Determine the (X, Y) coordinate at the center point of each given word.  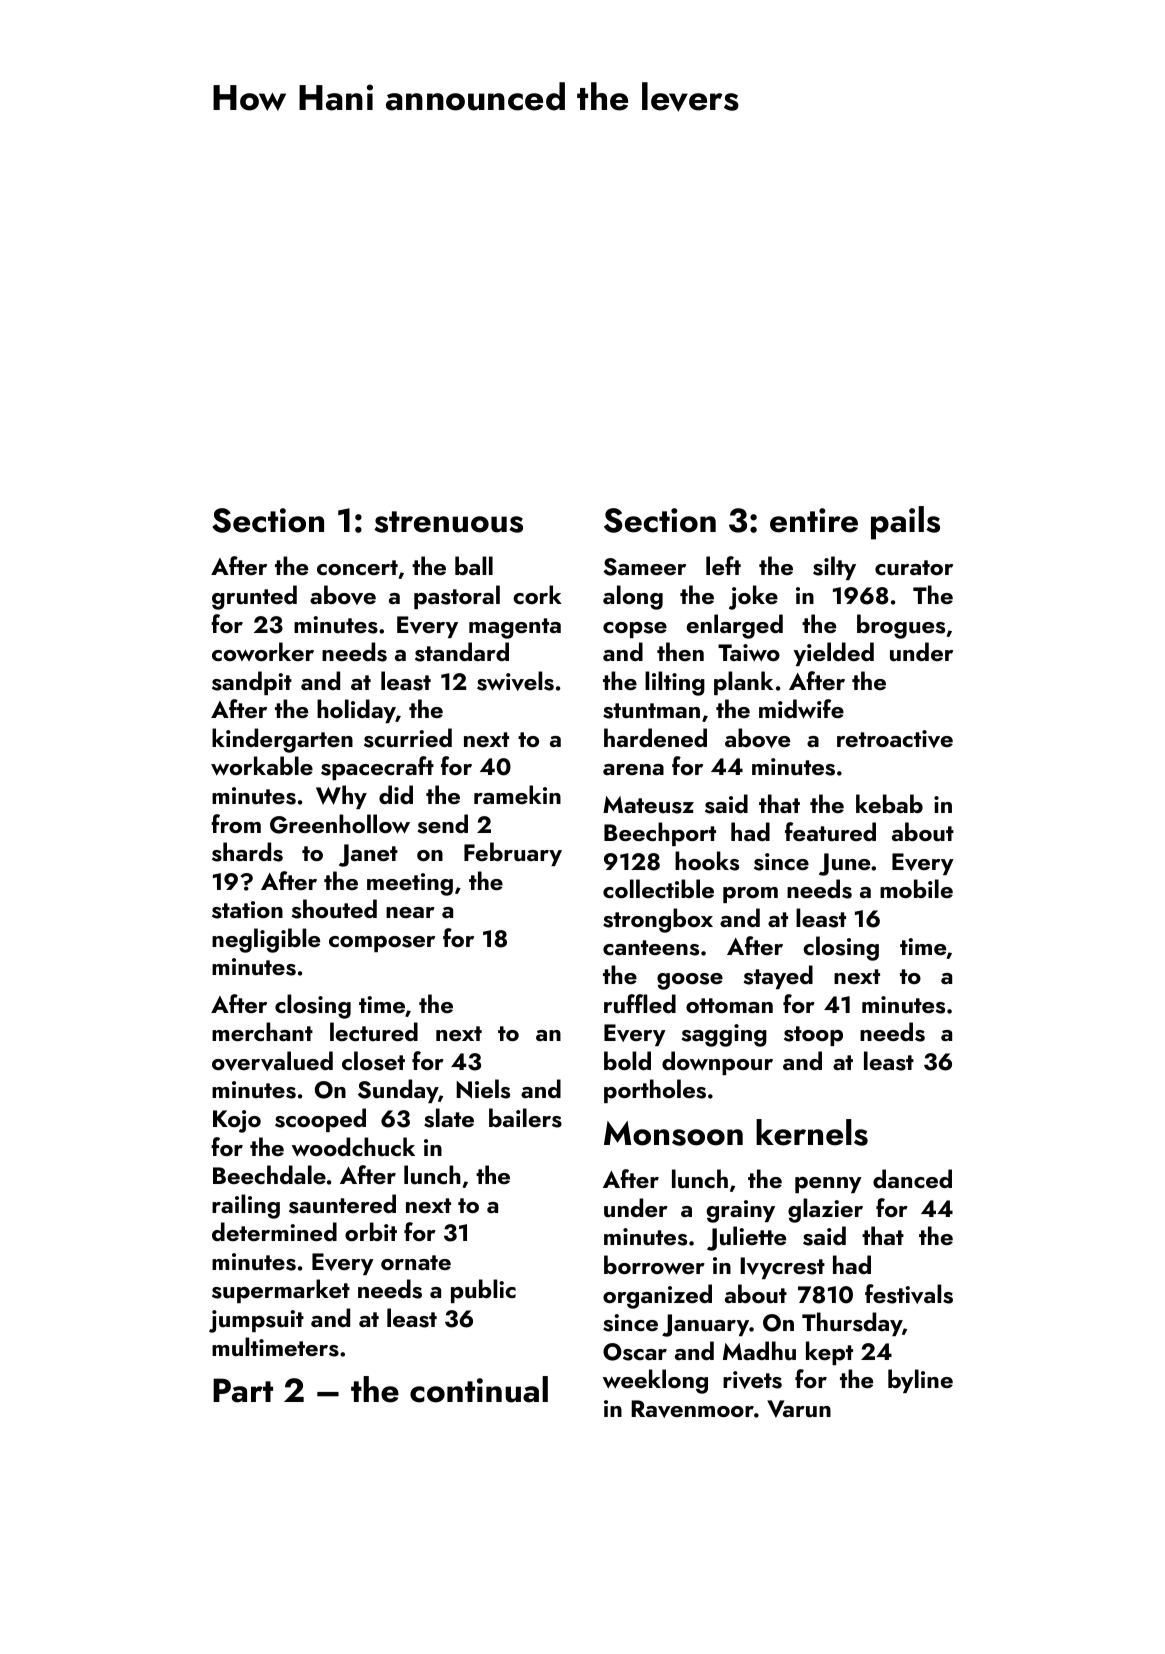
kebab (889, 803)
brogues (901, 626)
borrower (654, 1264)
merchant (262, 1031)
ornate (416, 1262)
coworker (263, 651)
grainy (741, 1211)
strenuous (448, 522)
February (513, 854)
